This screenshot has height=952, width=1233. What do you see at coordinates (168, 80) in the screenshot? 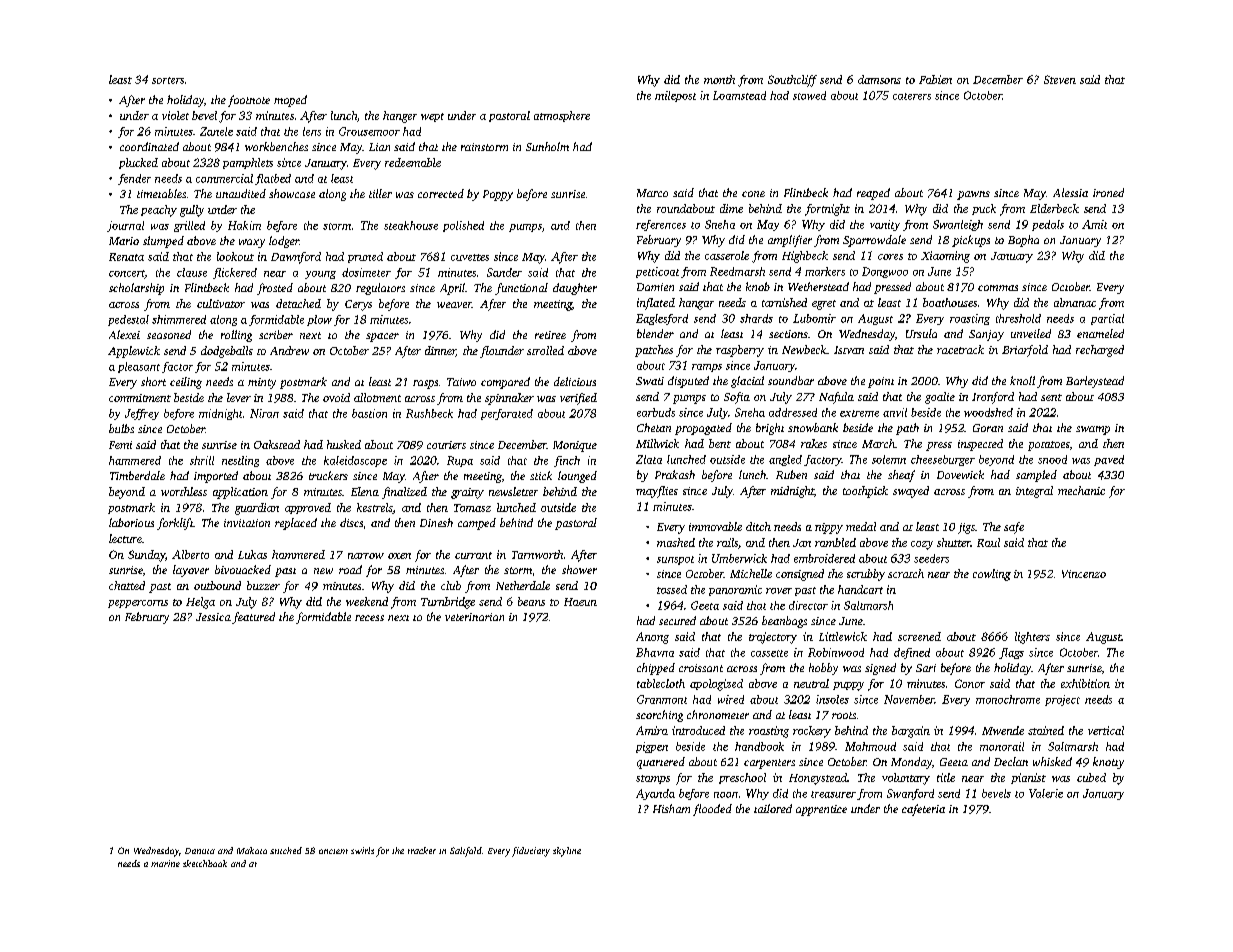
I see `sorters` at bounding box center [168, 80].
